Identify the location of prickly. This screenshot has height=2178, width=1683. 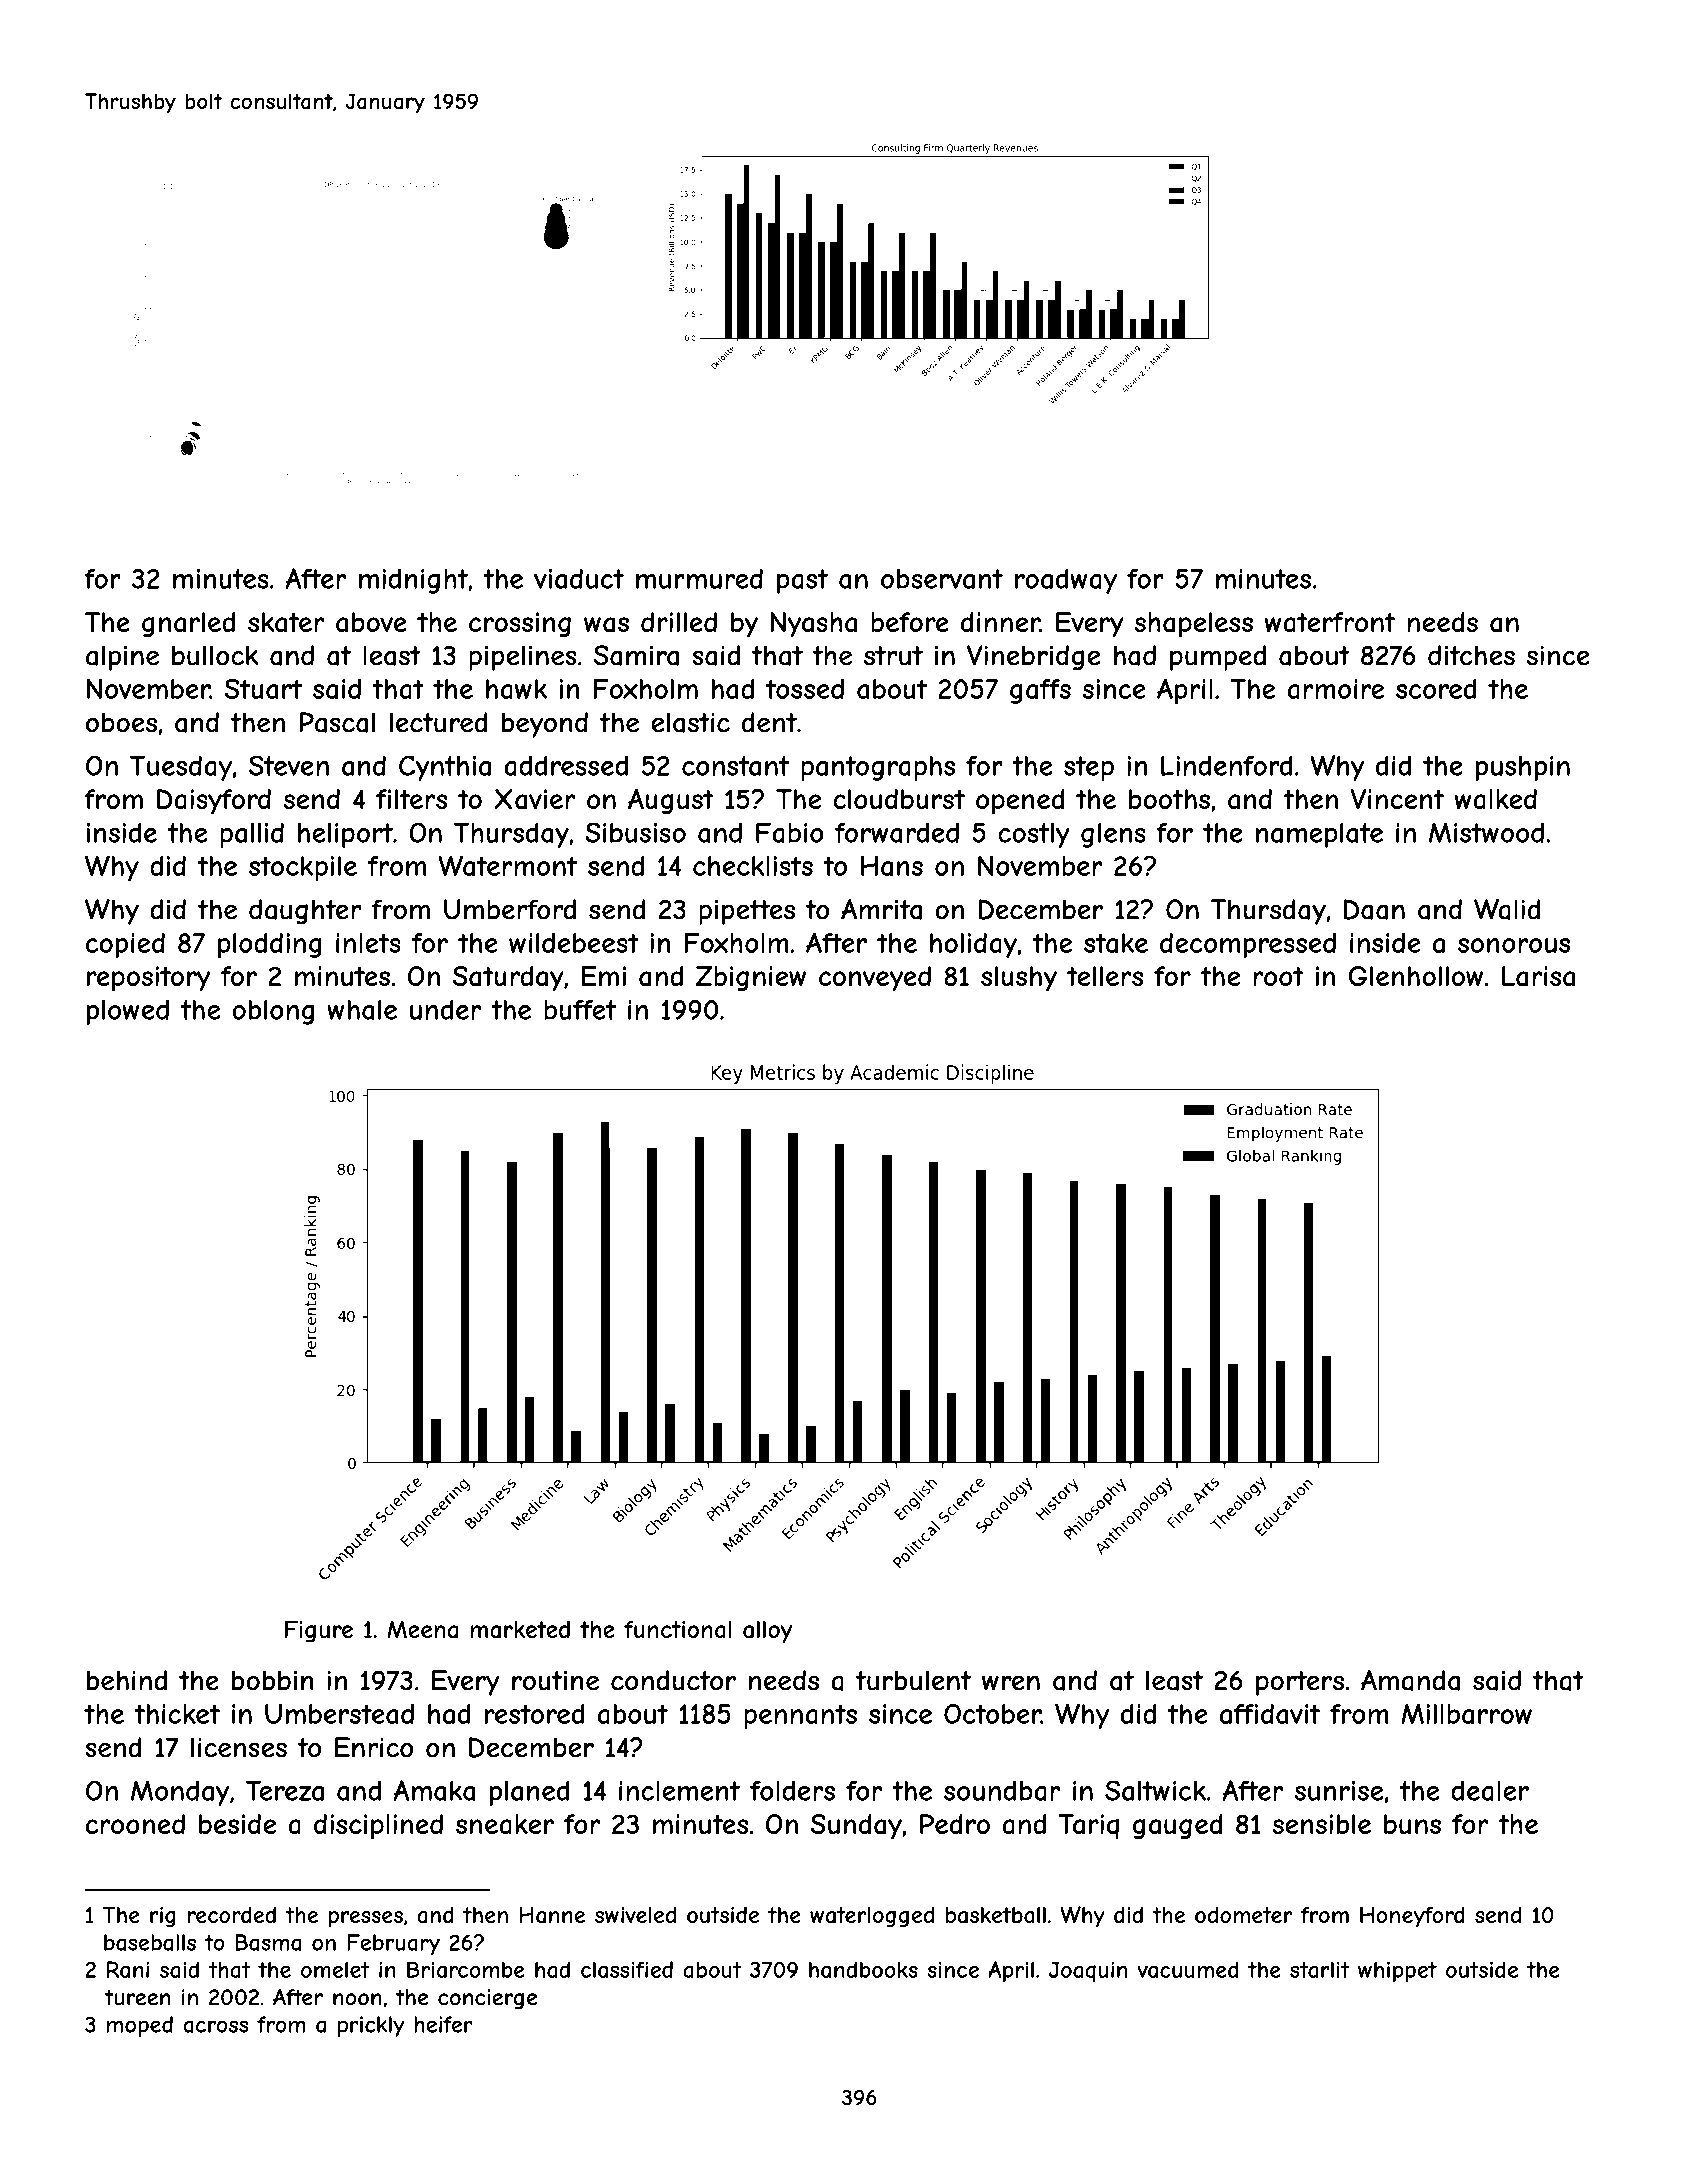
(371, 2026).
